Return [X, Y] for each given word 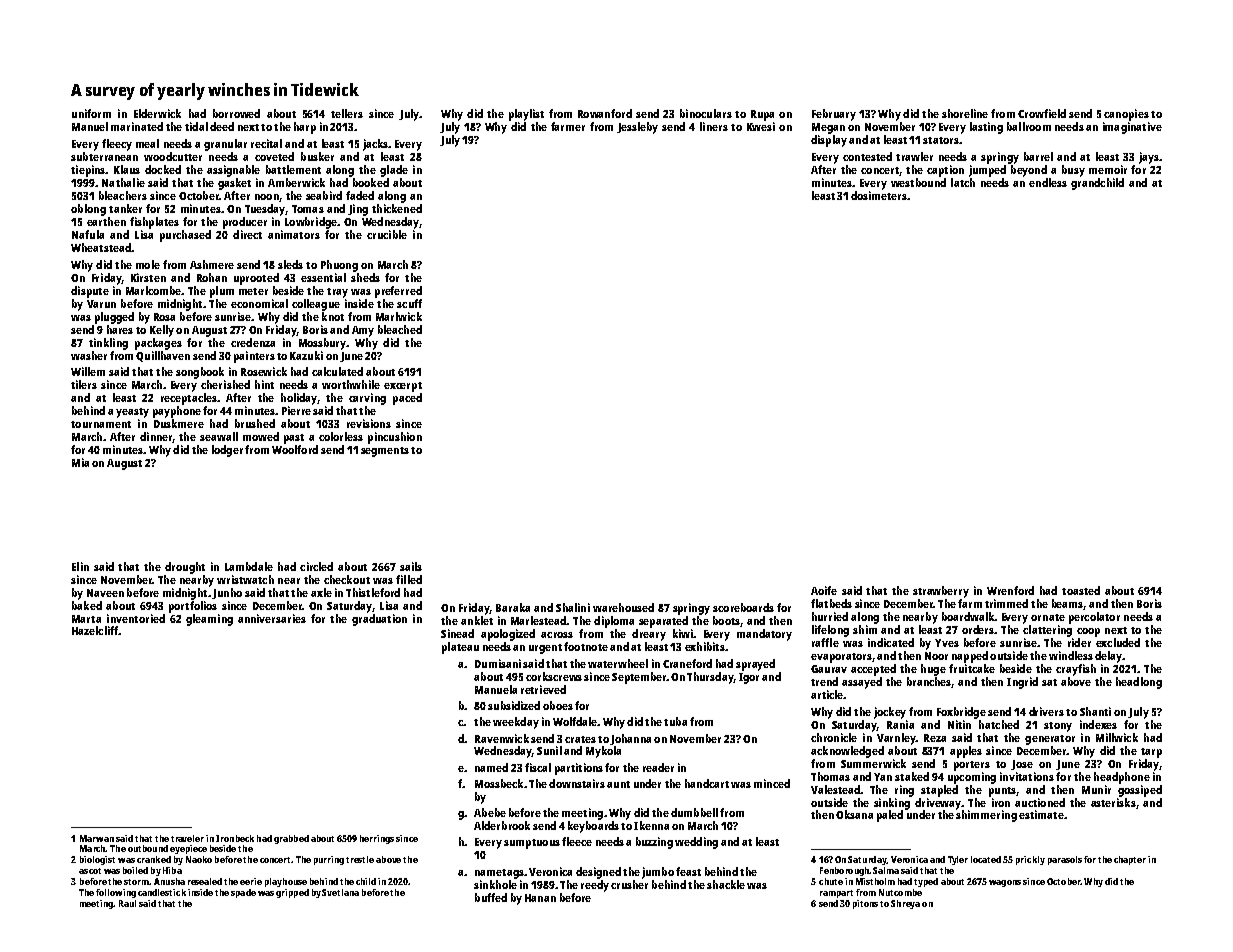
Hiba [172, 870]
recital [266, 143]
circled [316, 566]
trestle [360, 859]
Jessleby [637, 128]
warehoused [623, 607]
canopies [1126, 115]
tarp [1151, 753]
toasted [1081, 590]
